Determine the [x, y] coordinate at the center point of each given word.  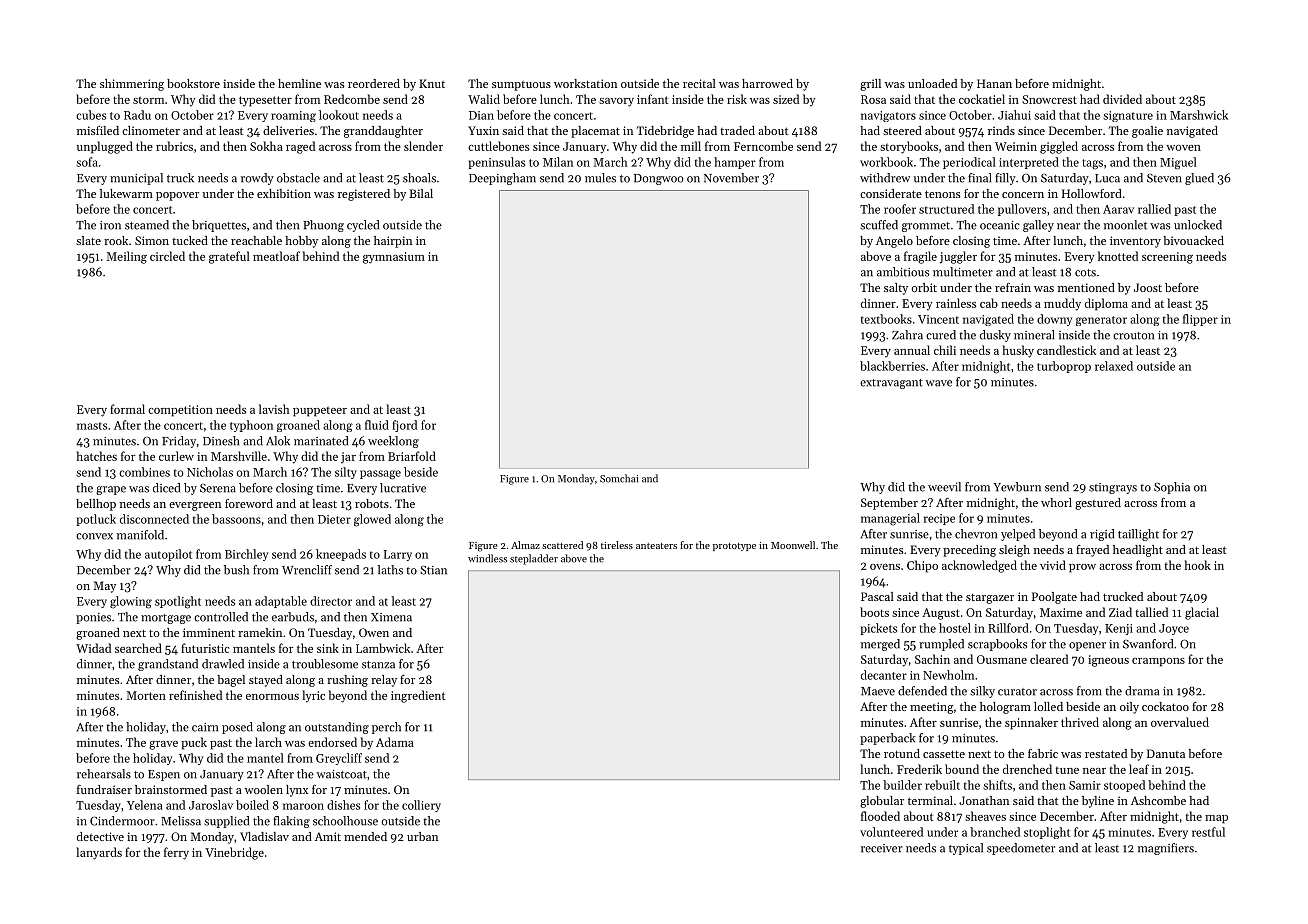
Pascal [877, 596]
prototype [734, 547]
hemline [299, 83]
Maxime [1061, 612]
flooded [880, 816]
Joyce [1174, 629]
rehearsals [104, 774]
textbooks [886, 319]
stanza [378, 665]
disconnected [154, 519]
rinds [1001, 130]
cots [1085, 273]
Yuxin [483, 130]
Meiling [126, 257]
